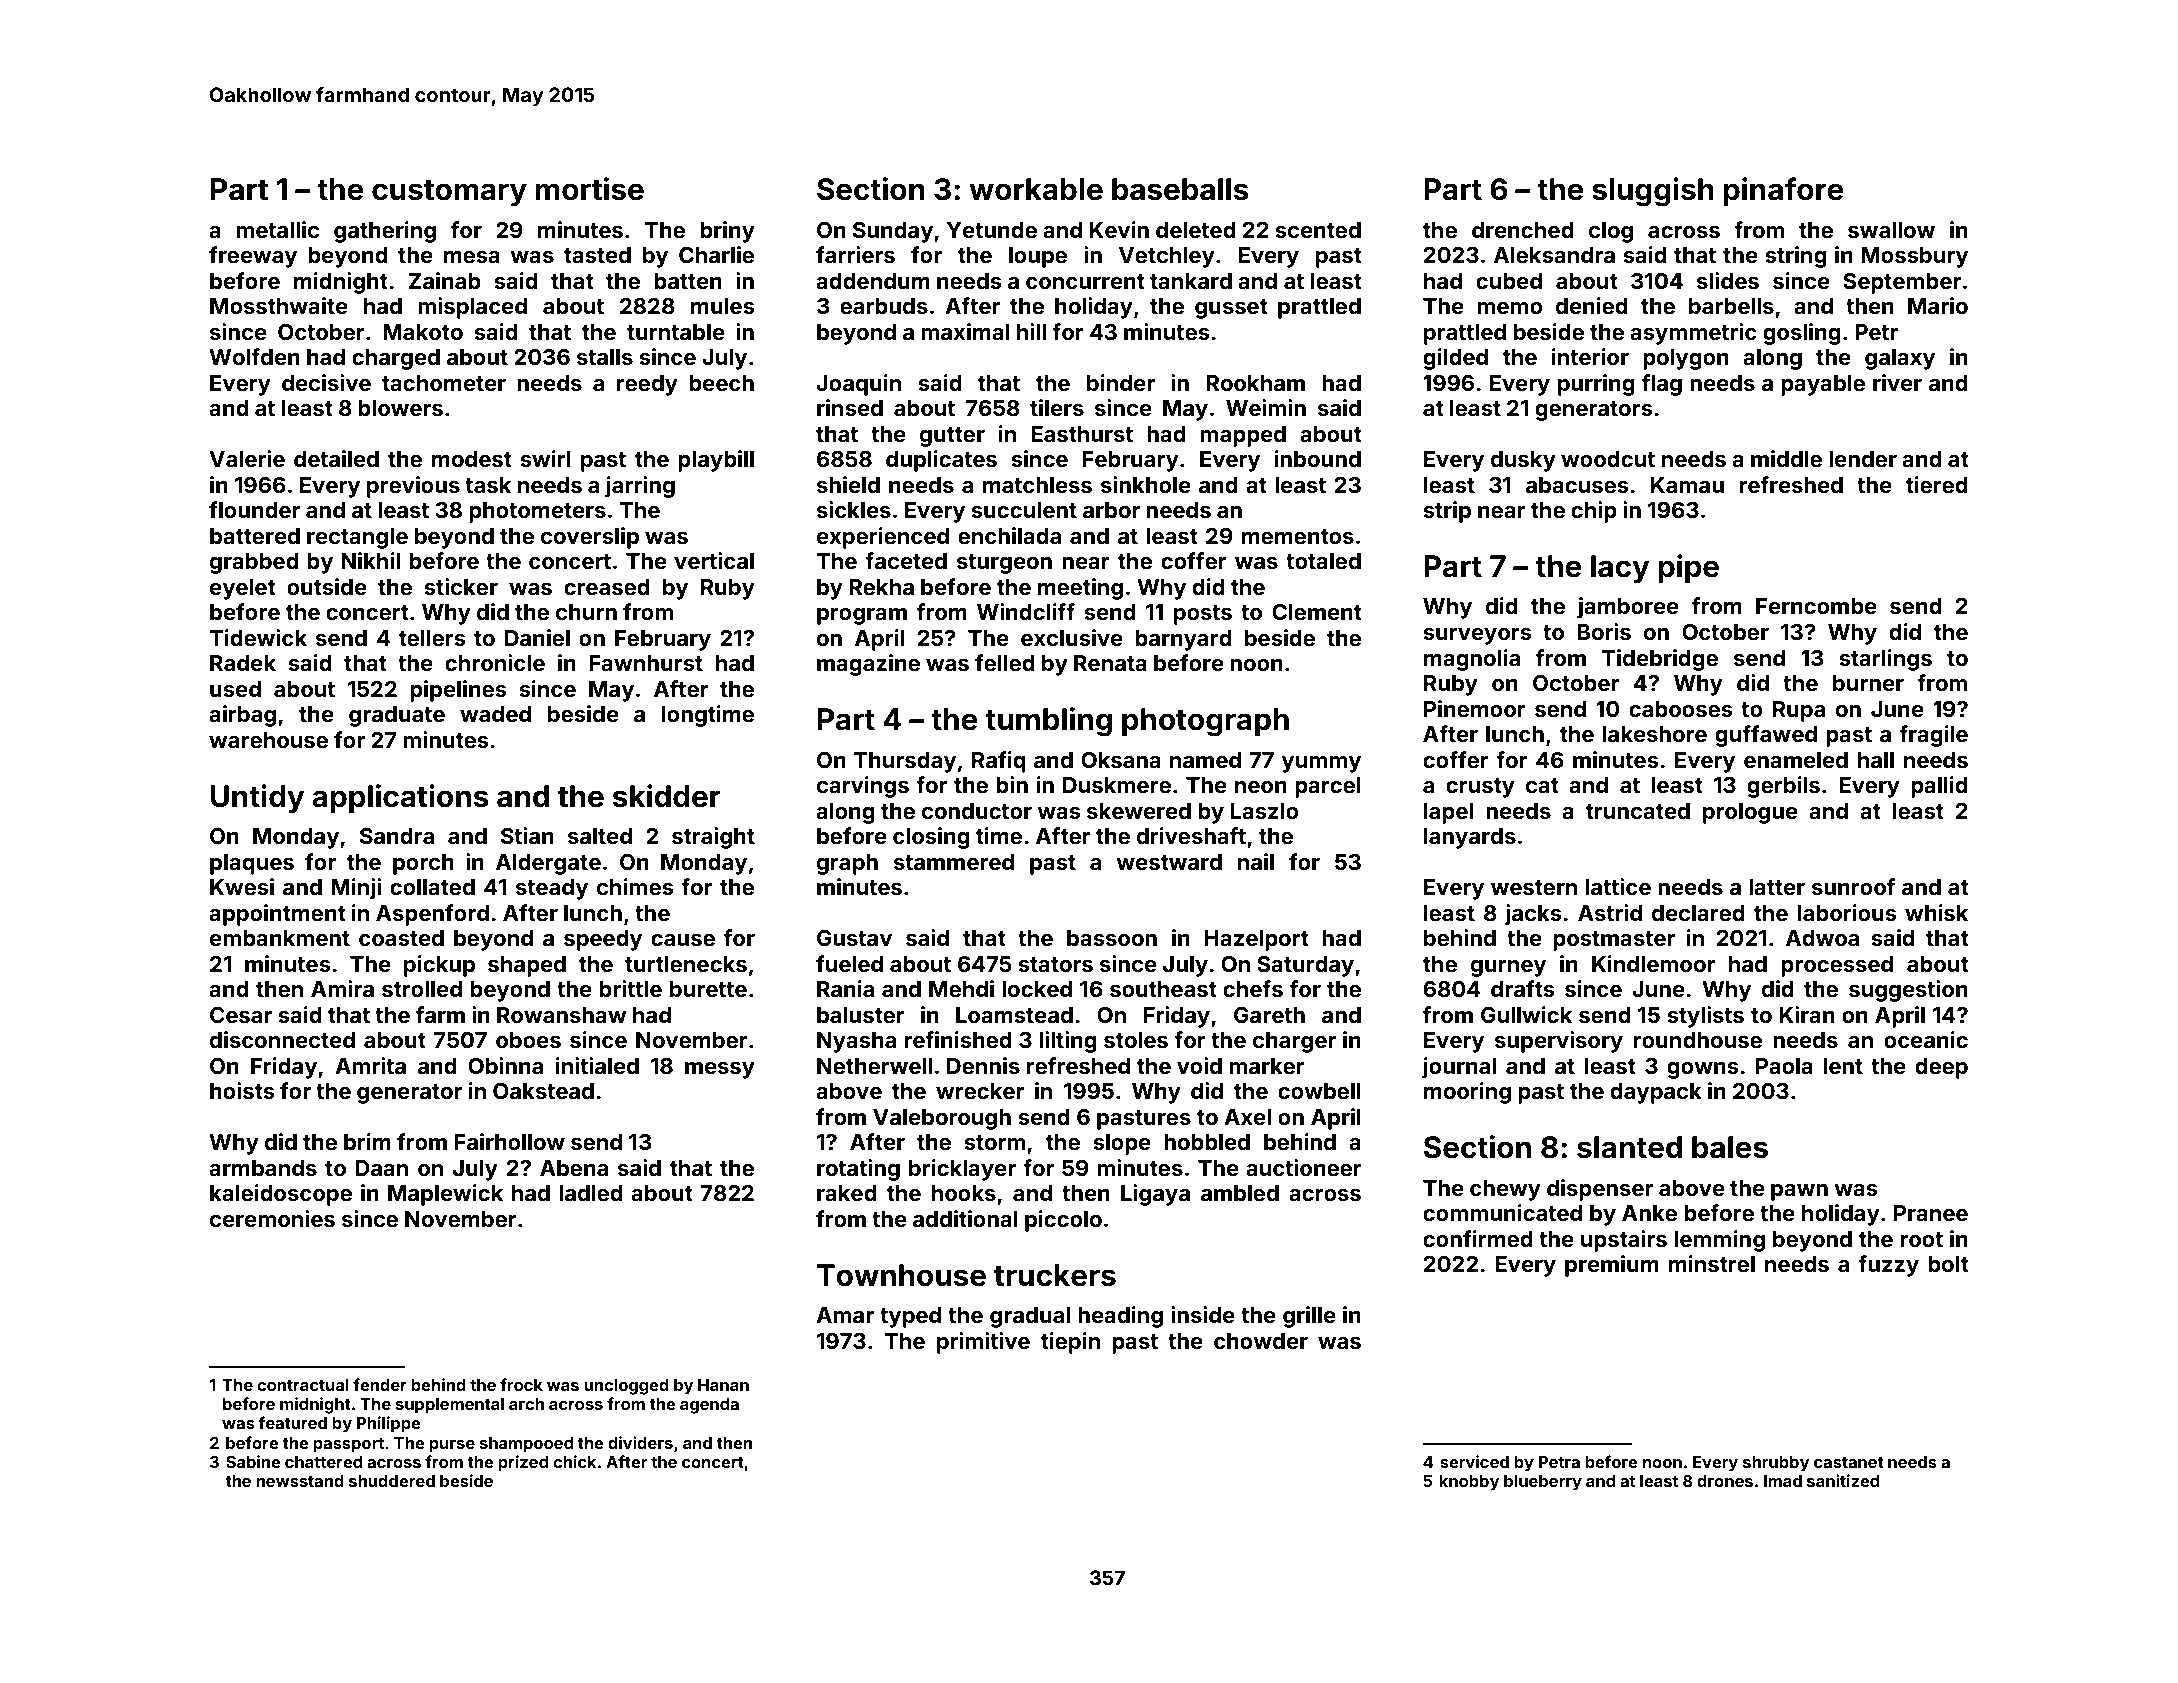  What do you see at coordinates (242, 1090) in the document?
I see `hoists` at bounding box center [242, 1090].
